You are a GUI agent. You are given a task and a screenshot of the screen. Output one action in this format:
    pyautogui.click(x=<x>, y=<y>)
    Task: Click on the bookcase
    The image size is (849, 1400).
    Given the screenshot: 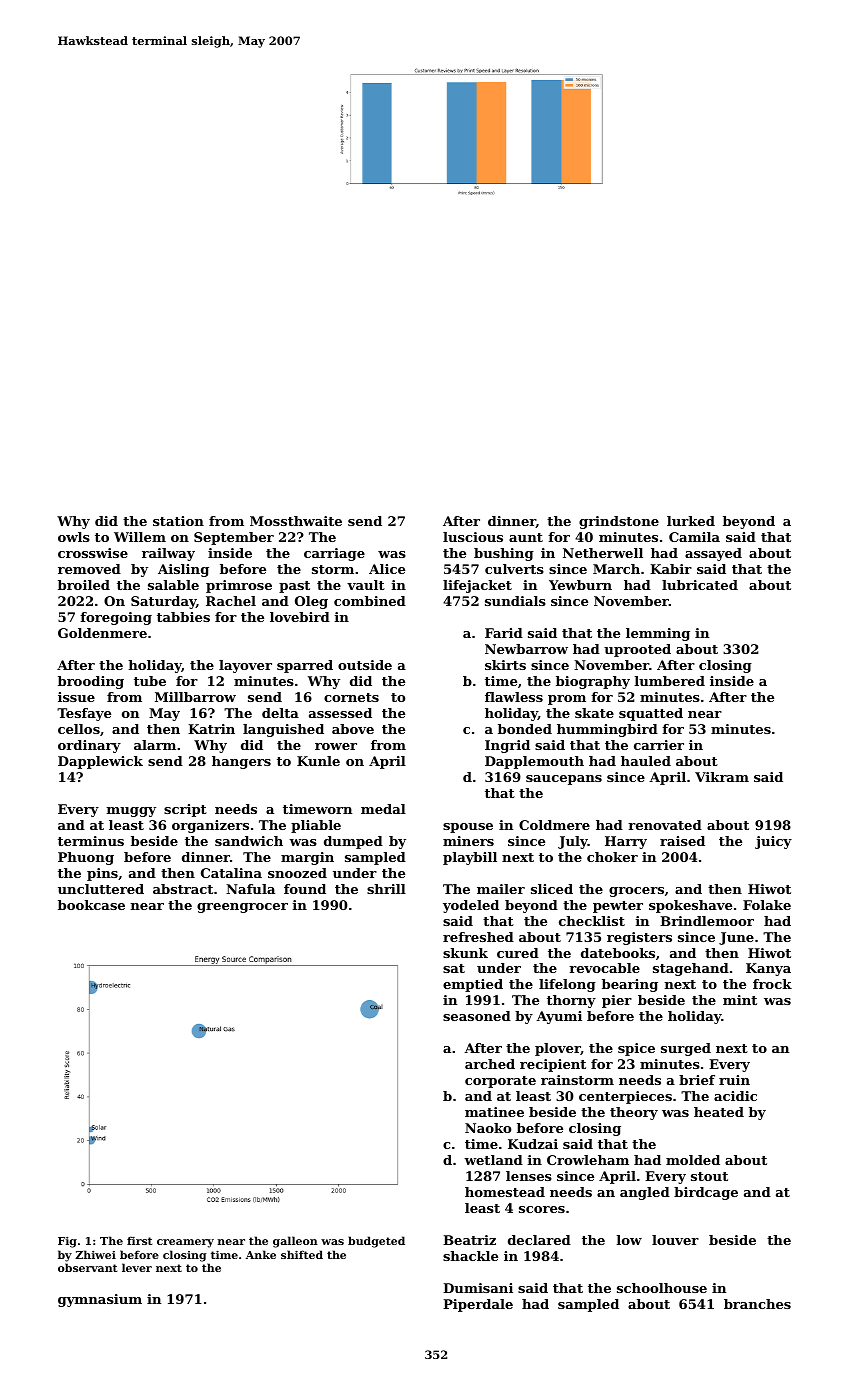 What is the action you would take?
    pyautogui.click(x=91, y=905)
